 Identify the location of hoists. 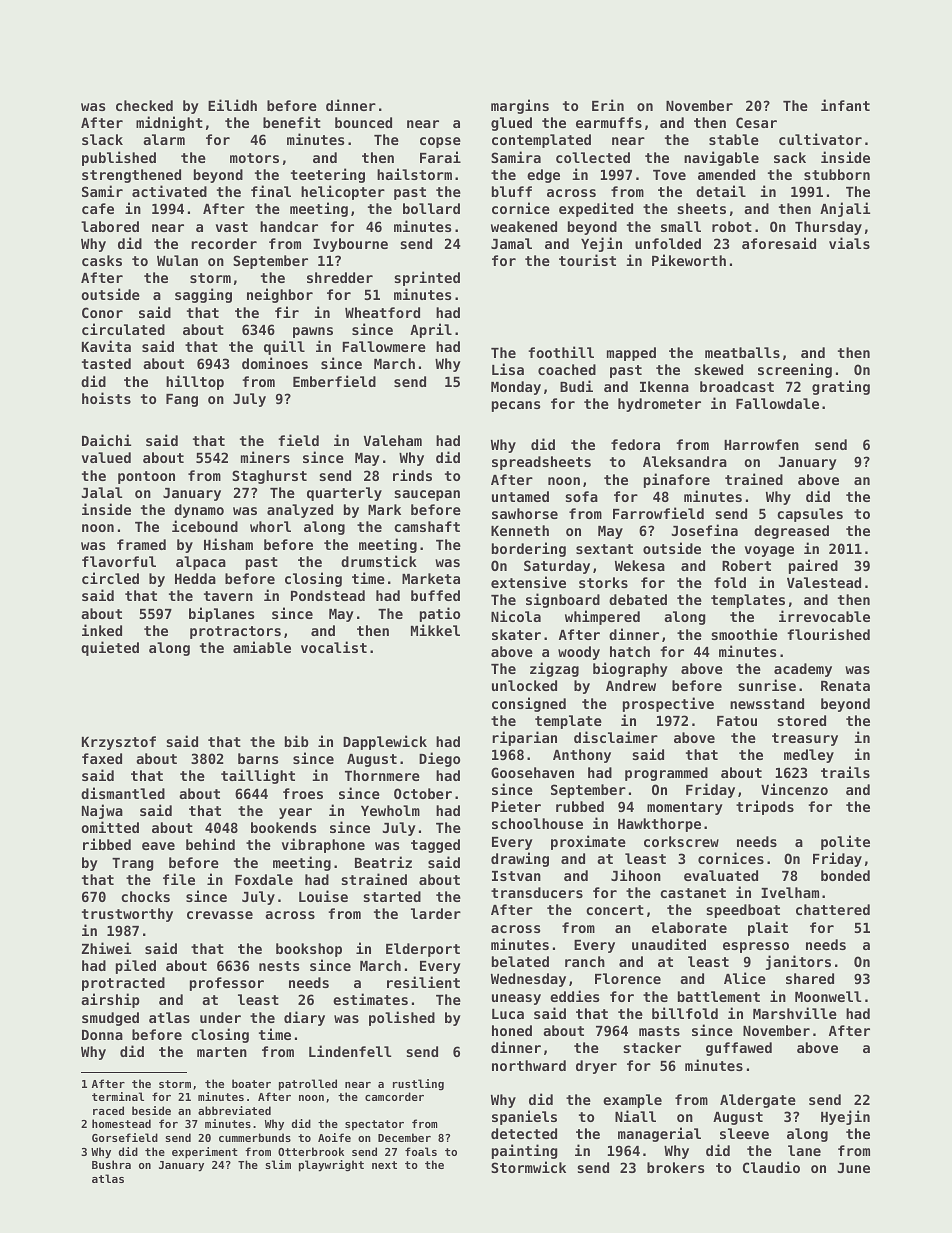
(106, 398).
